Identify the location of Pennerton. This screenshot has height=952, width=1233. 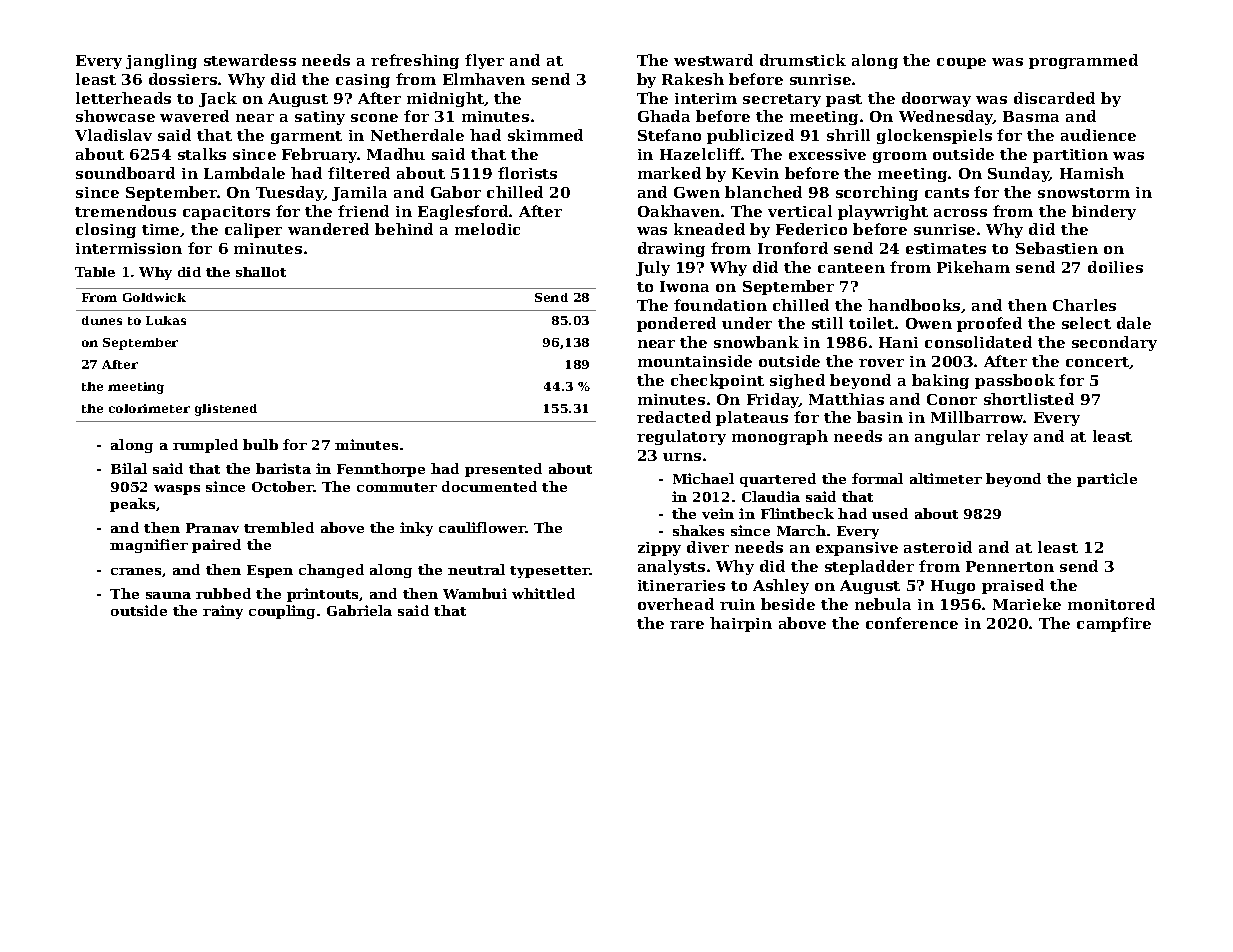
(1010, 566).
